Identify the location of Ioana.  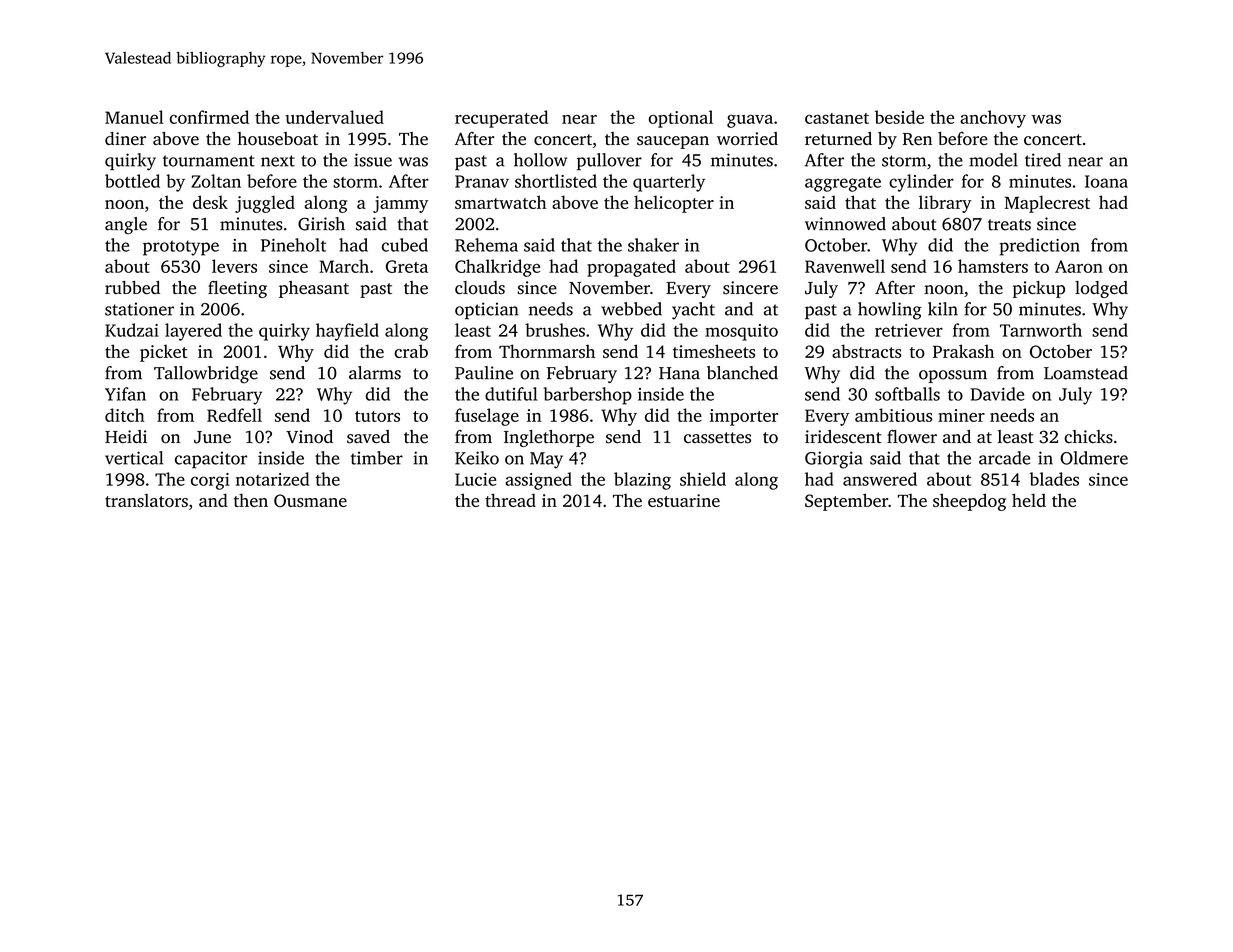
(1106, 181).
